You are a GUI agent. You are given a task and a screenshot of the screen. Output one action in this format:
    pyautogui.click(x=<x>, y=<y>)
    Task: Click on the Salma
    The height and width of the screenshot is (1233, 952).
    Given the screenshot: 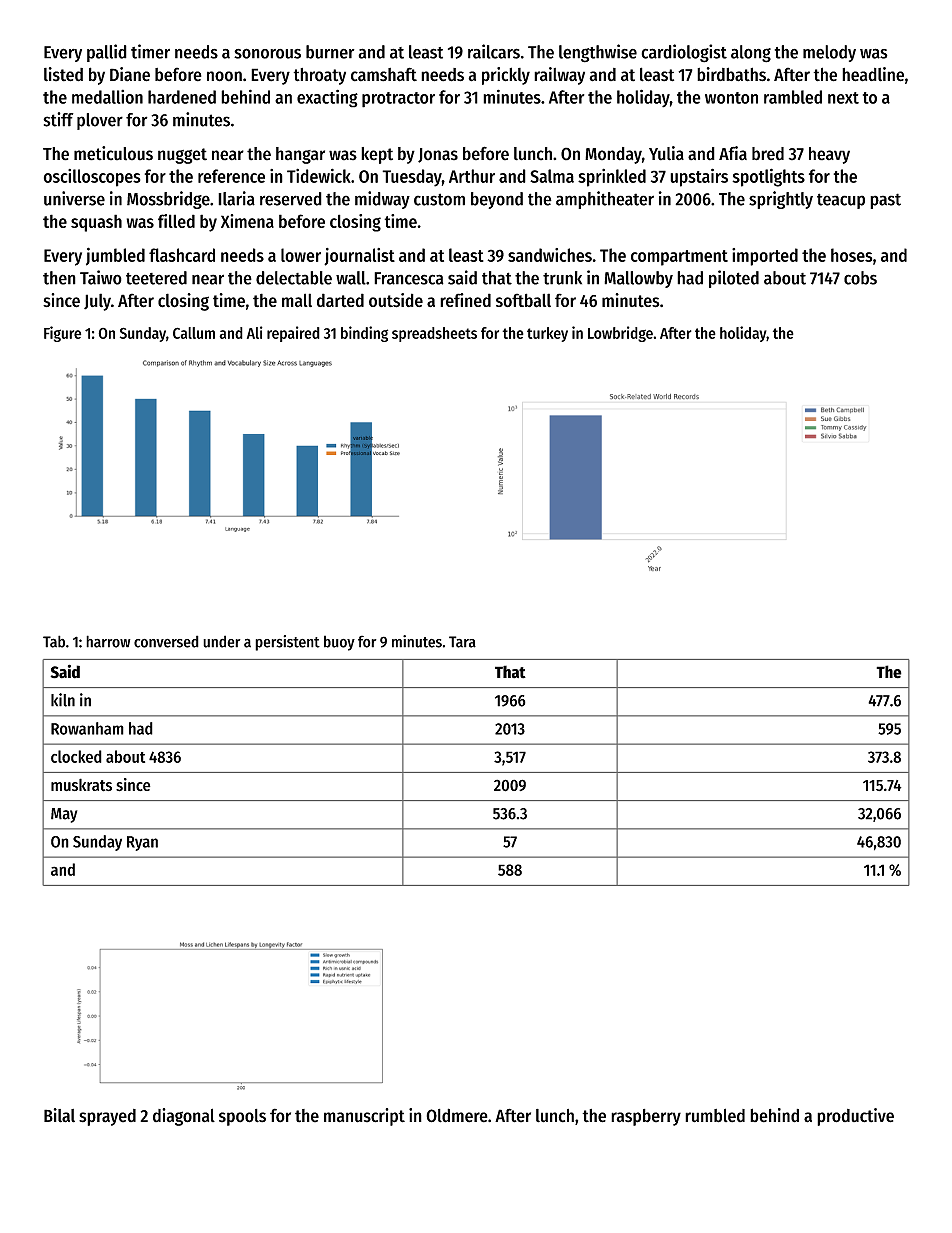 What is the action you would take?
    pyautogui.click(x=552, y=176)
